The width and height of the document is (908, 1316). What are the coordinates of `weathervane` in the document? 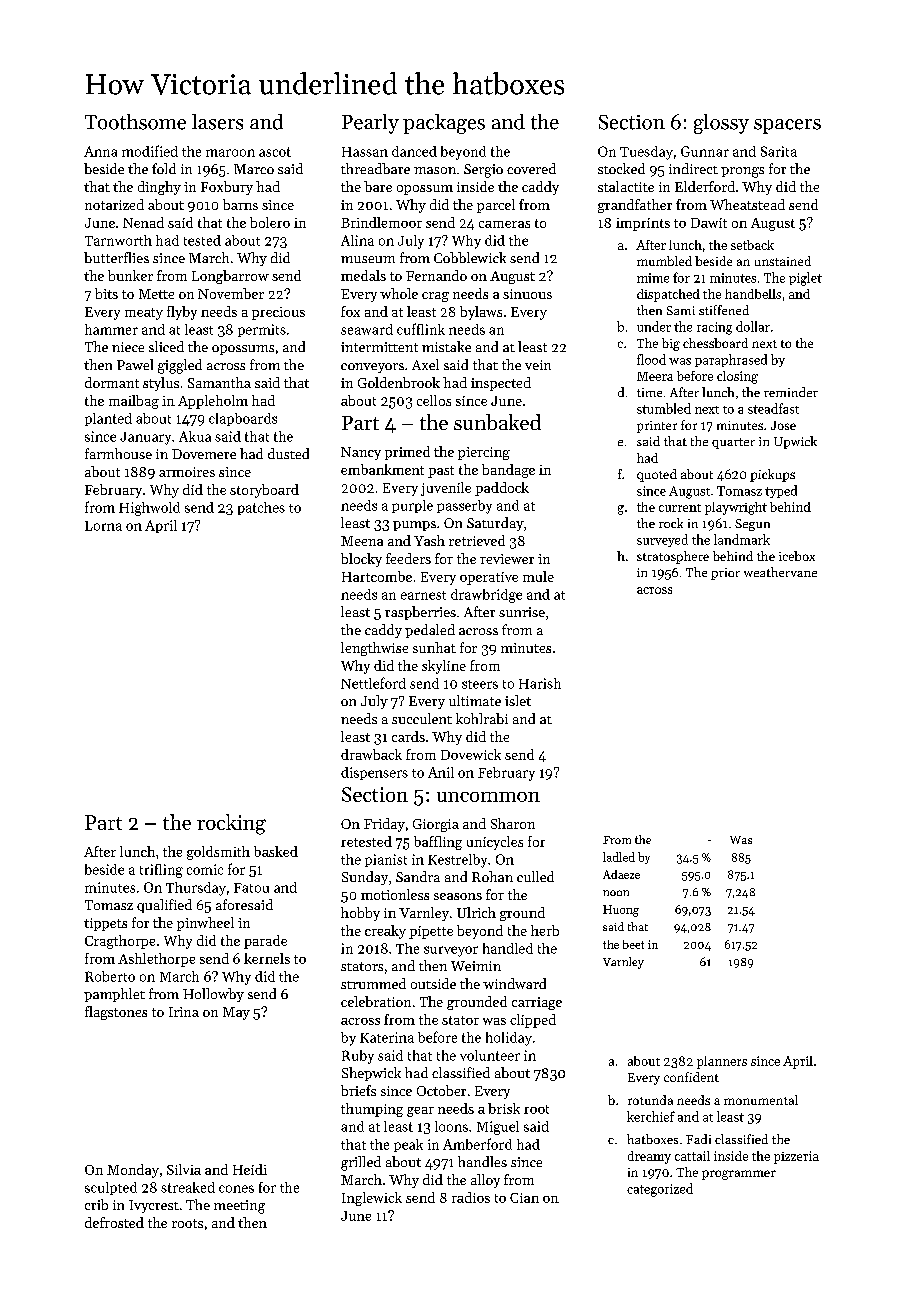 It's located at (780, 572).
